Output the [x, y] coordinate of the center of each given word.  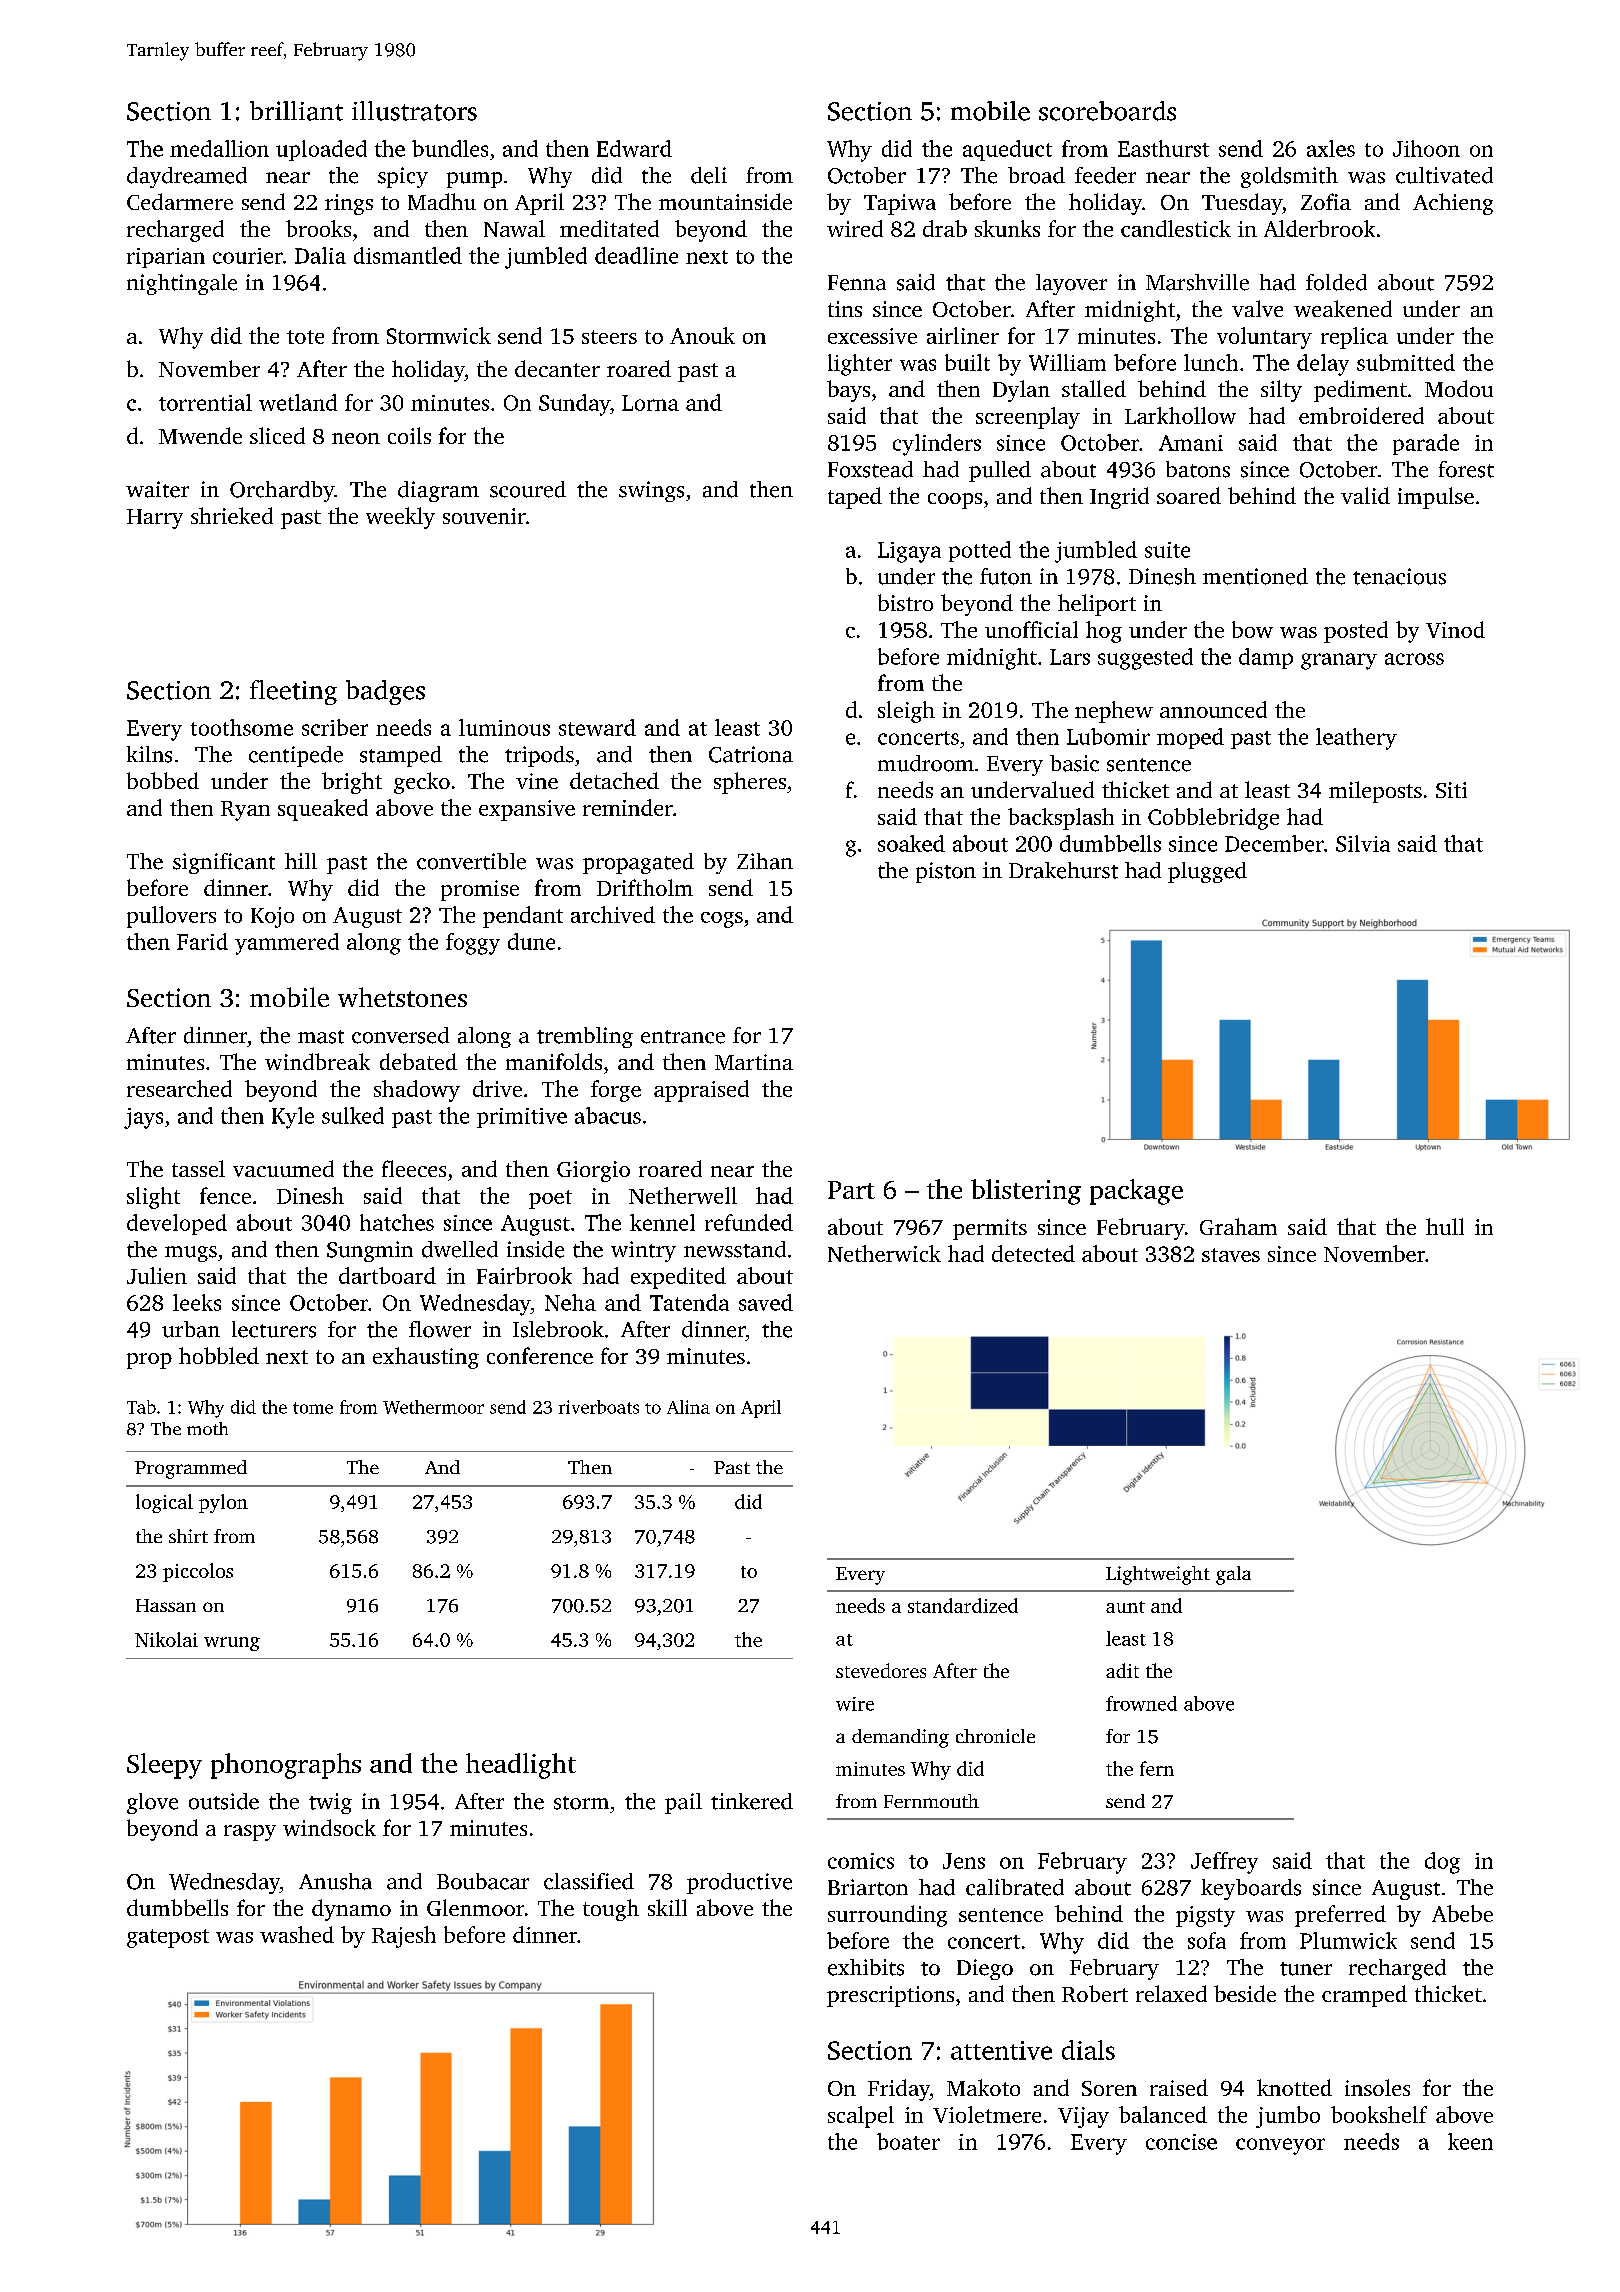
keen [1470, 2141]
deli [709, 175]
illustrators [414, 111]
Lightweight [1158, 1575]
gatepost [168, 1938]
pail [683, 1803]
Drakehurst [1063, 870]
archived [613, 914]
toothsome [242, 727]
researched [179, 1088]
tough [611, 1910]
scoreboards [1107, 111]
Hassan [166, 1605]
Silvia [1363, 843]
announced [1213, 709]
